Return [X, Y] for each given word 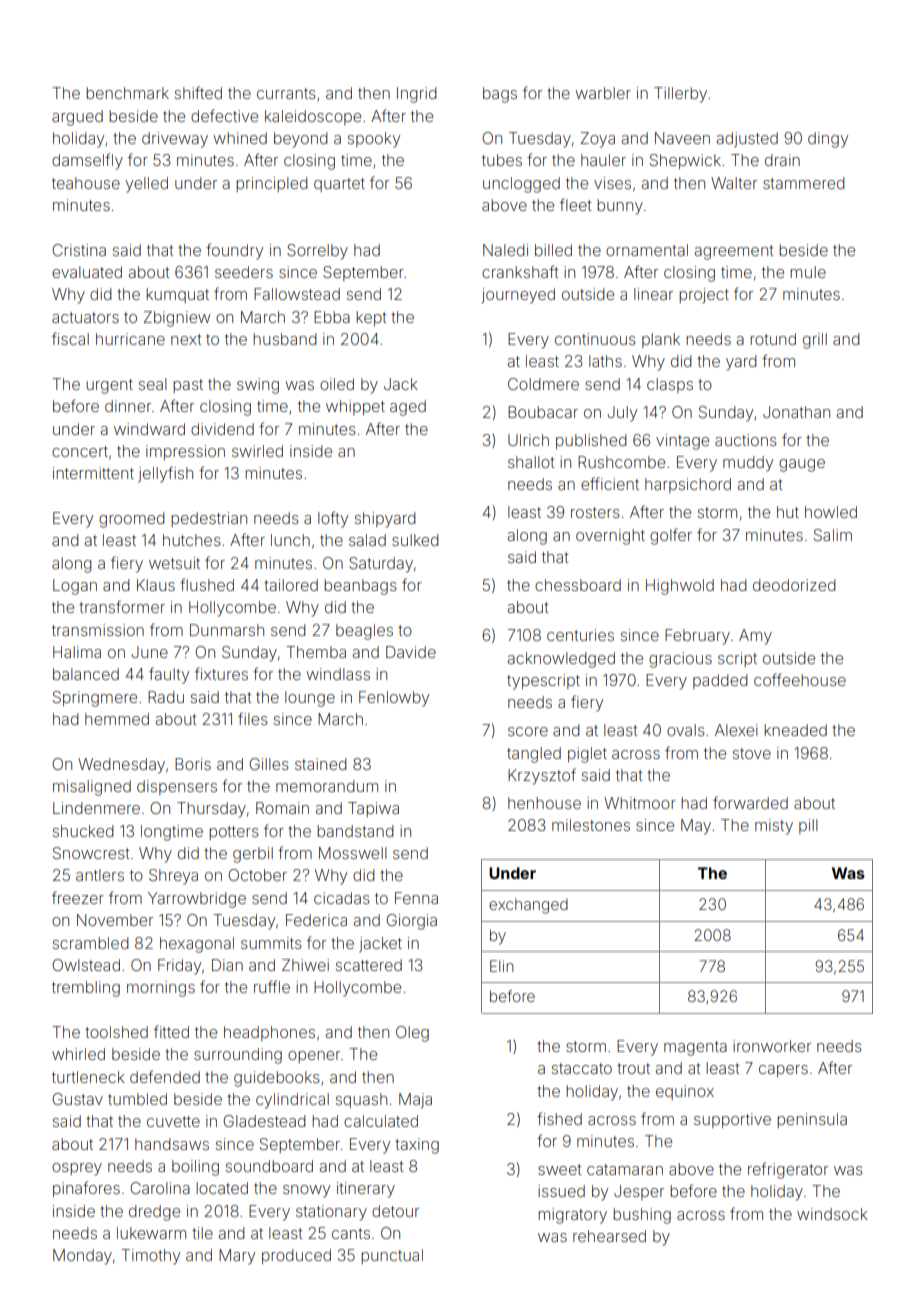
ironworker [772, 1046]
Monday [82, 1257]
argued [77, 118]
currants [286, 93]
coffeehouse [800, 679]
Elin [502, 966]
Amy [755, 637]
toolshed [116, 1032]
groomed [132, 520]
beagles [364, 632]
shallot [531, 462]
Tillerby [680, 95]
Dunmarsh [227, 630]
